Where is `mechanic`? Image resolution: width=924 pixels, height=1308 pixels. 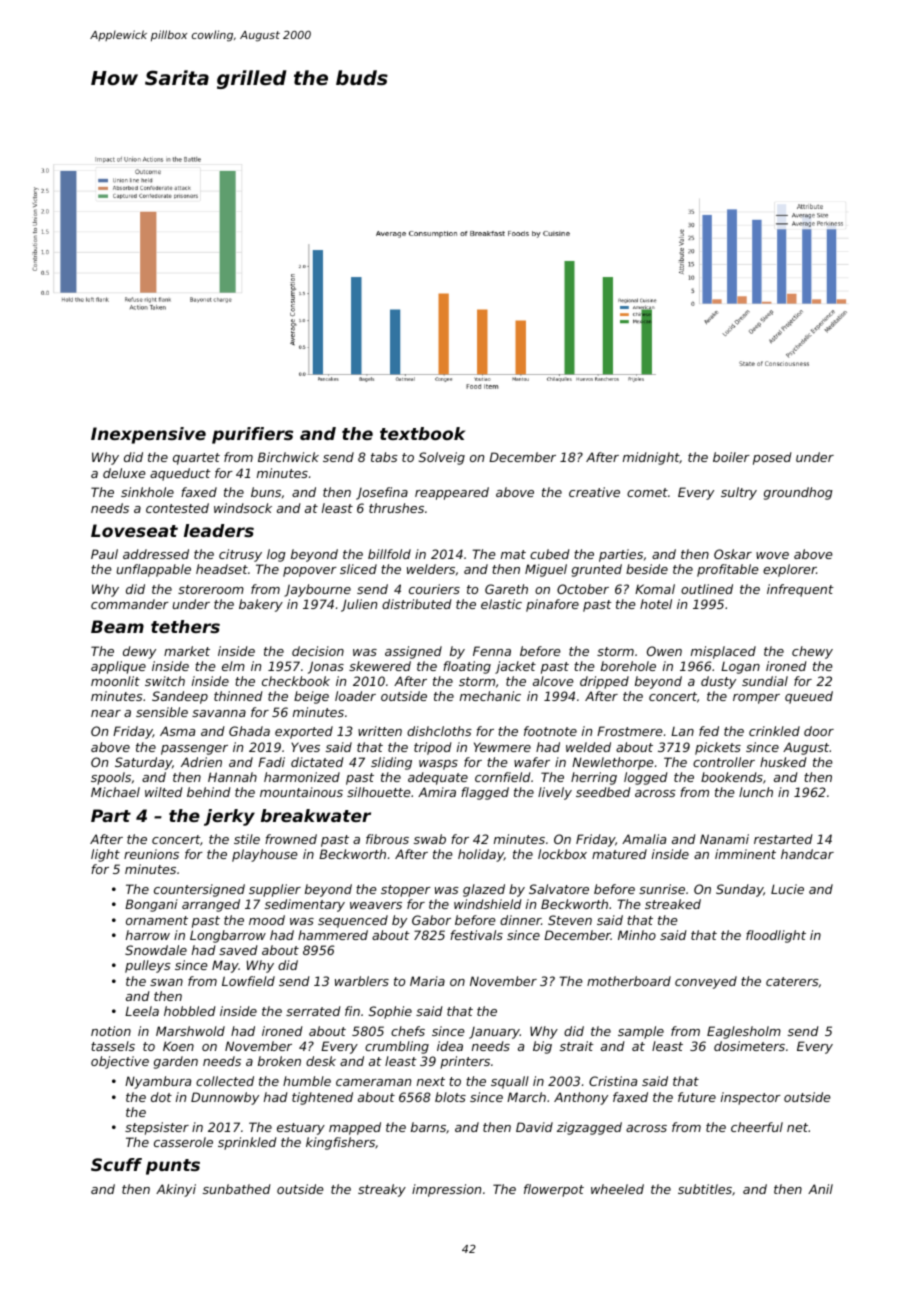 mechanic is located at coordinates (490, 696).
